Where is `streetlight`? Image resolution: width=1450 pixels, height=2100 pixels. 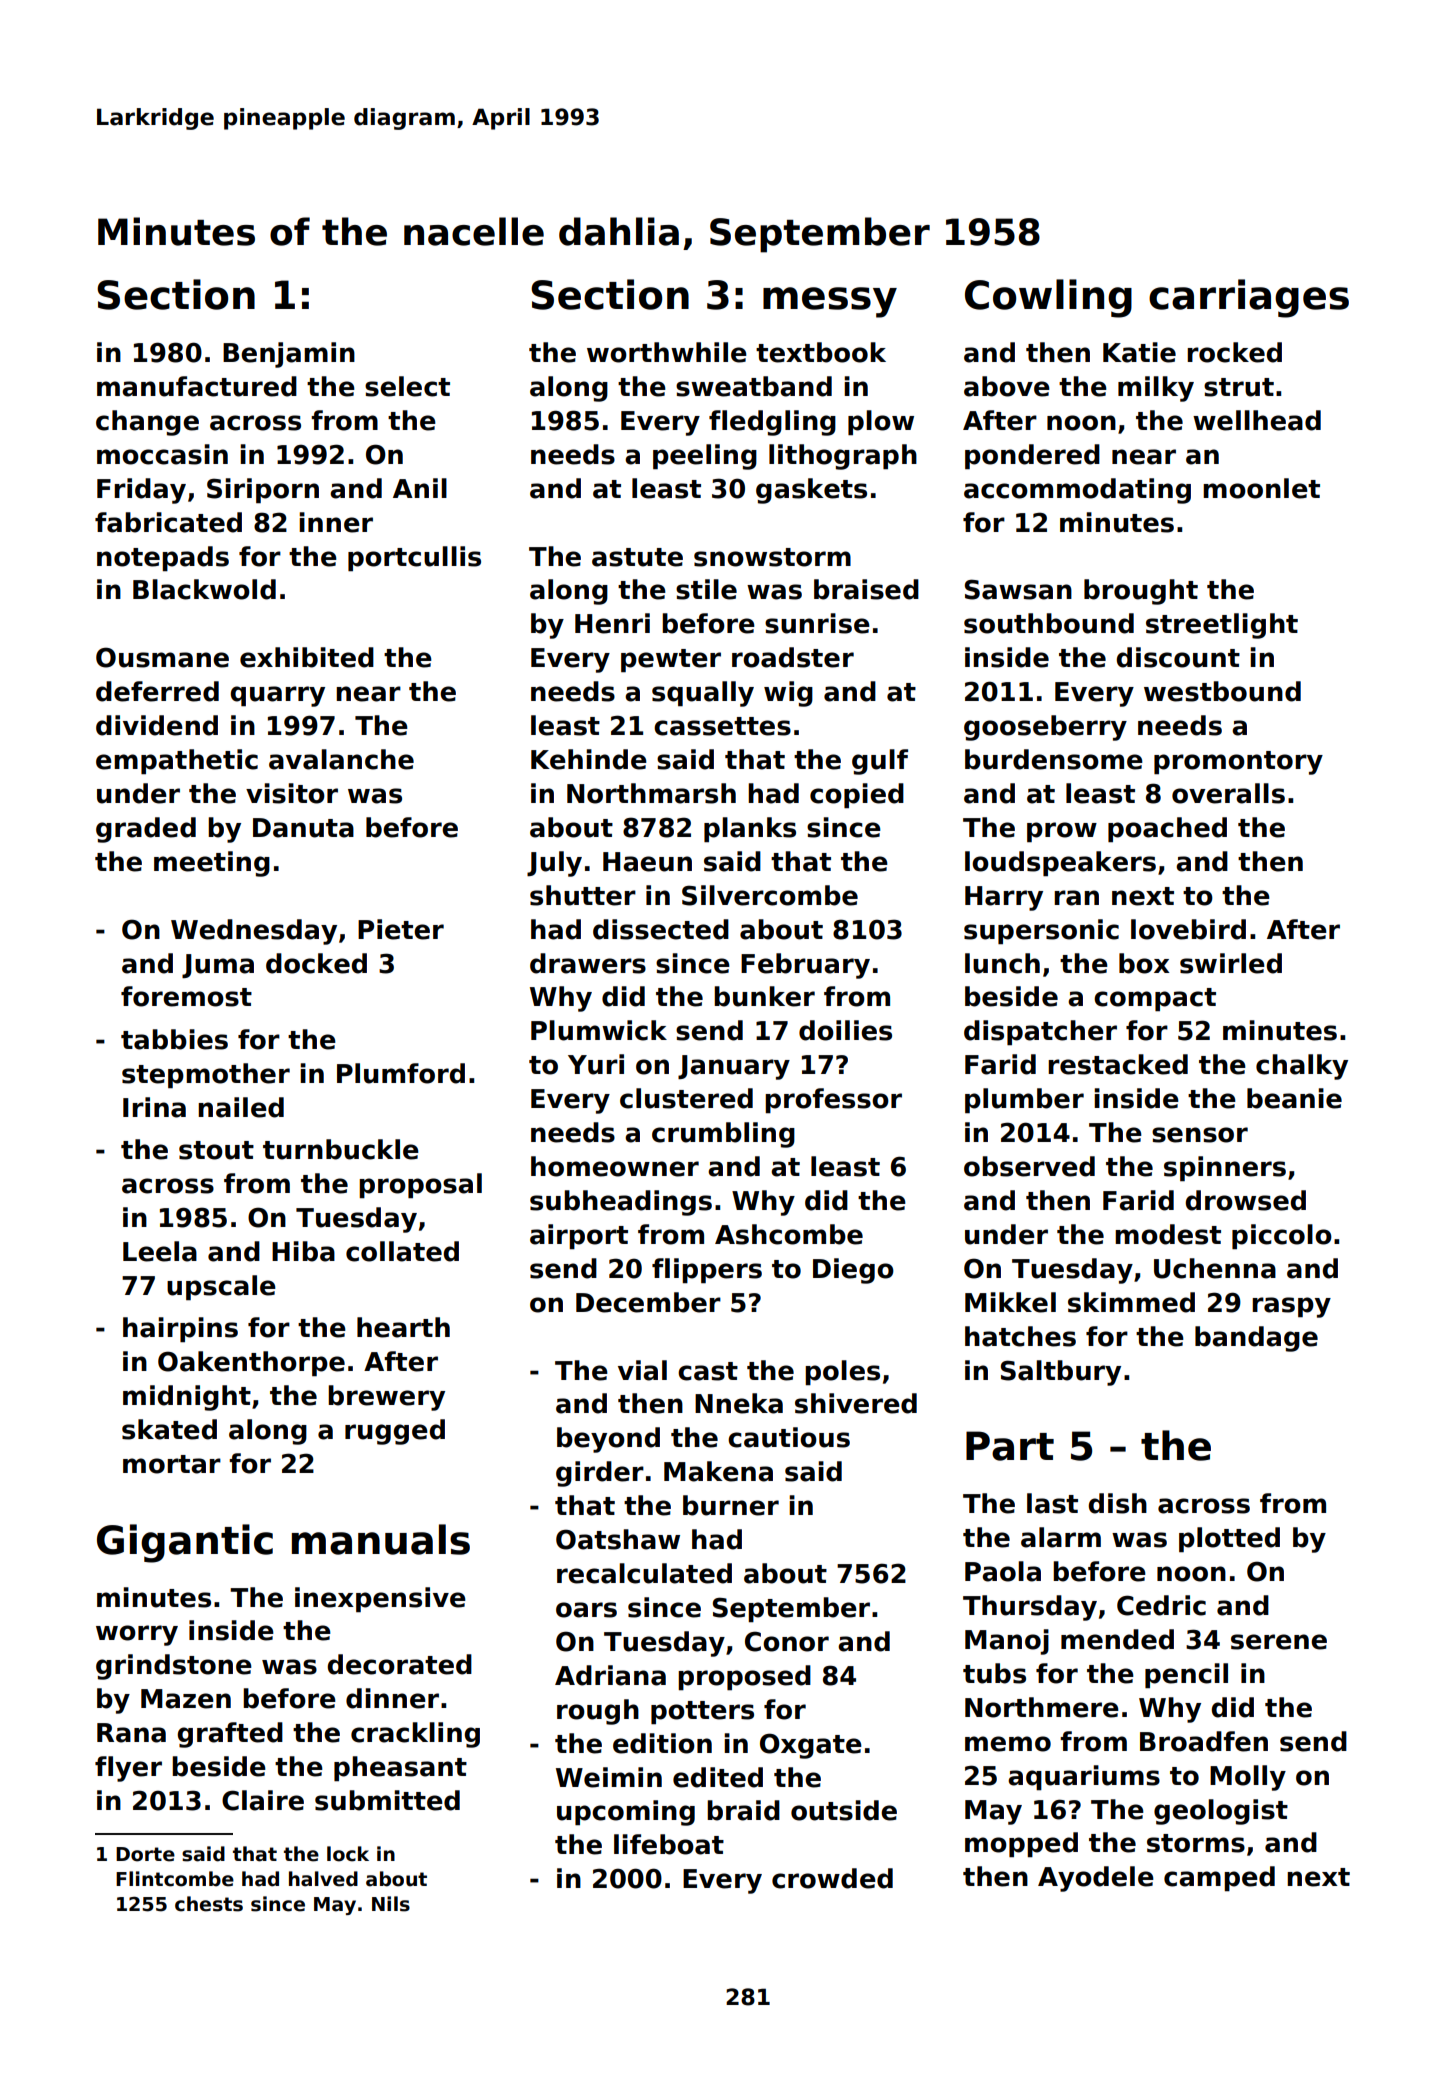 streetlight is located at coordinates (1222, 626).
